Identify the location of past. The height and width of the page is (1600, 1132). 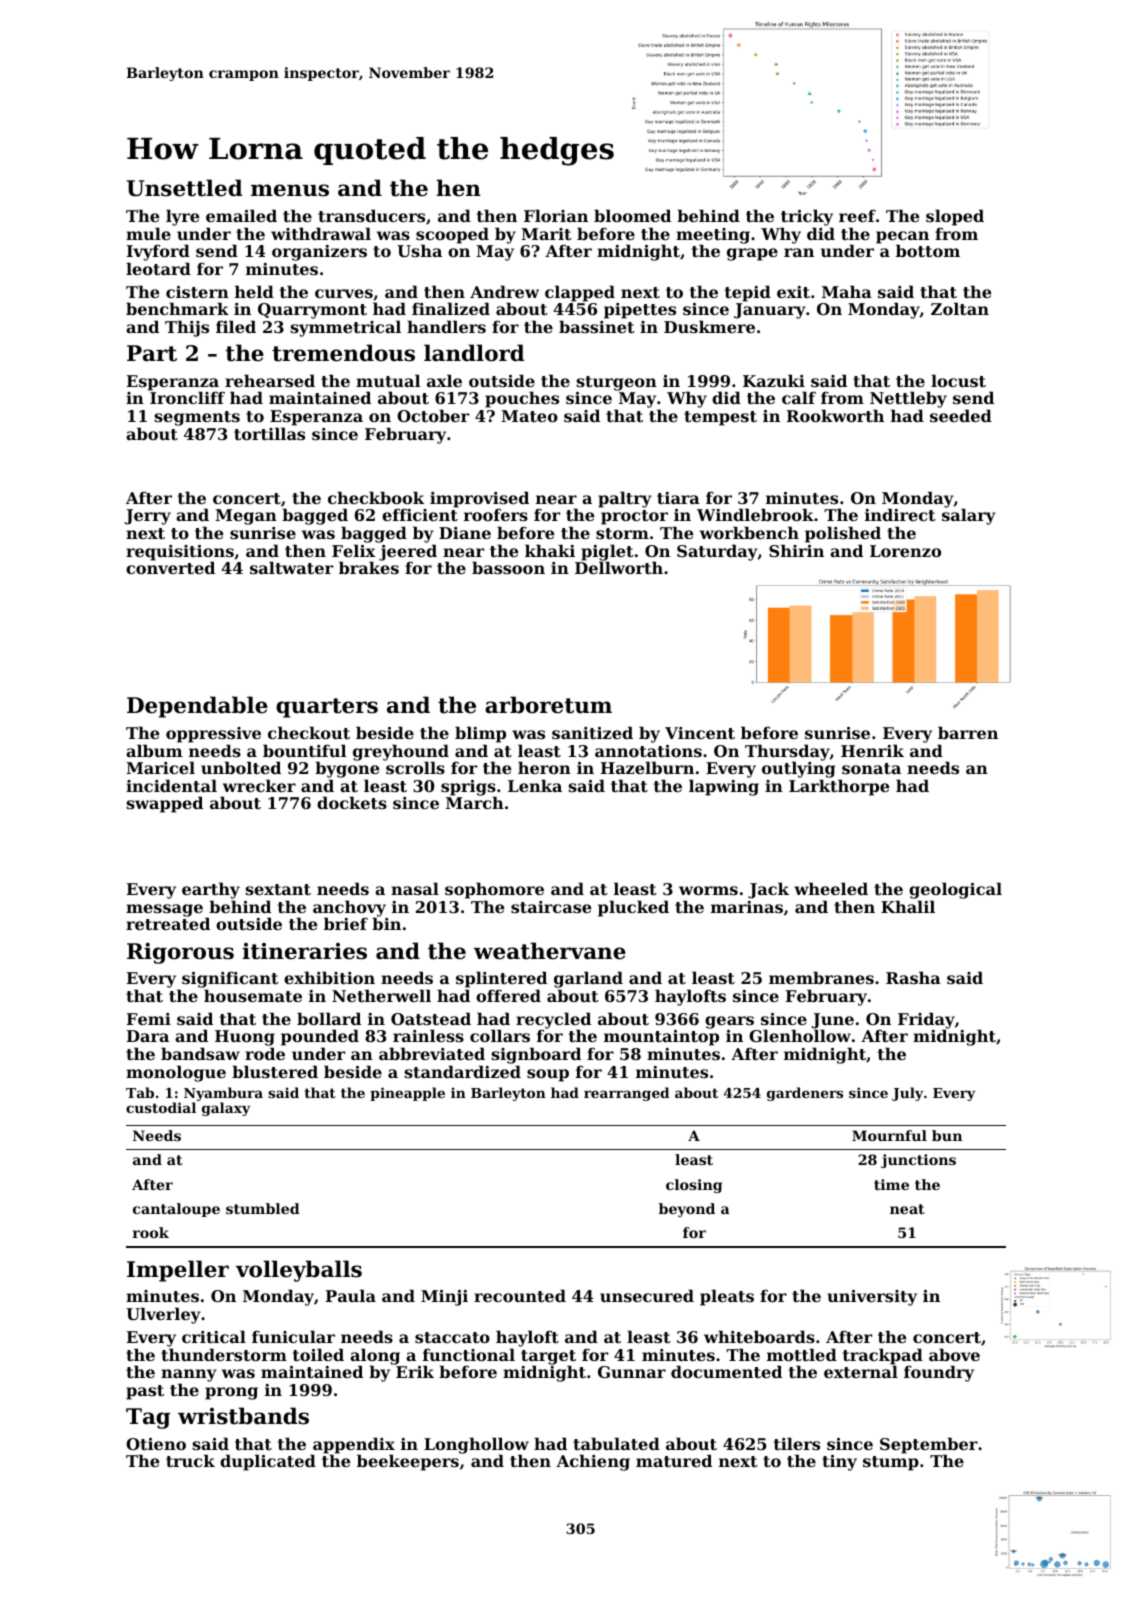
(145, 1392).
